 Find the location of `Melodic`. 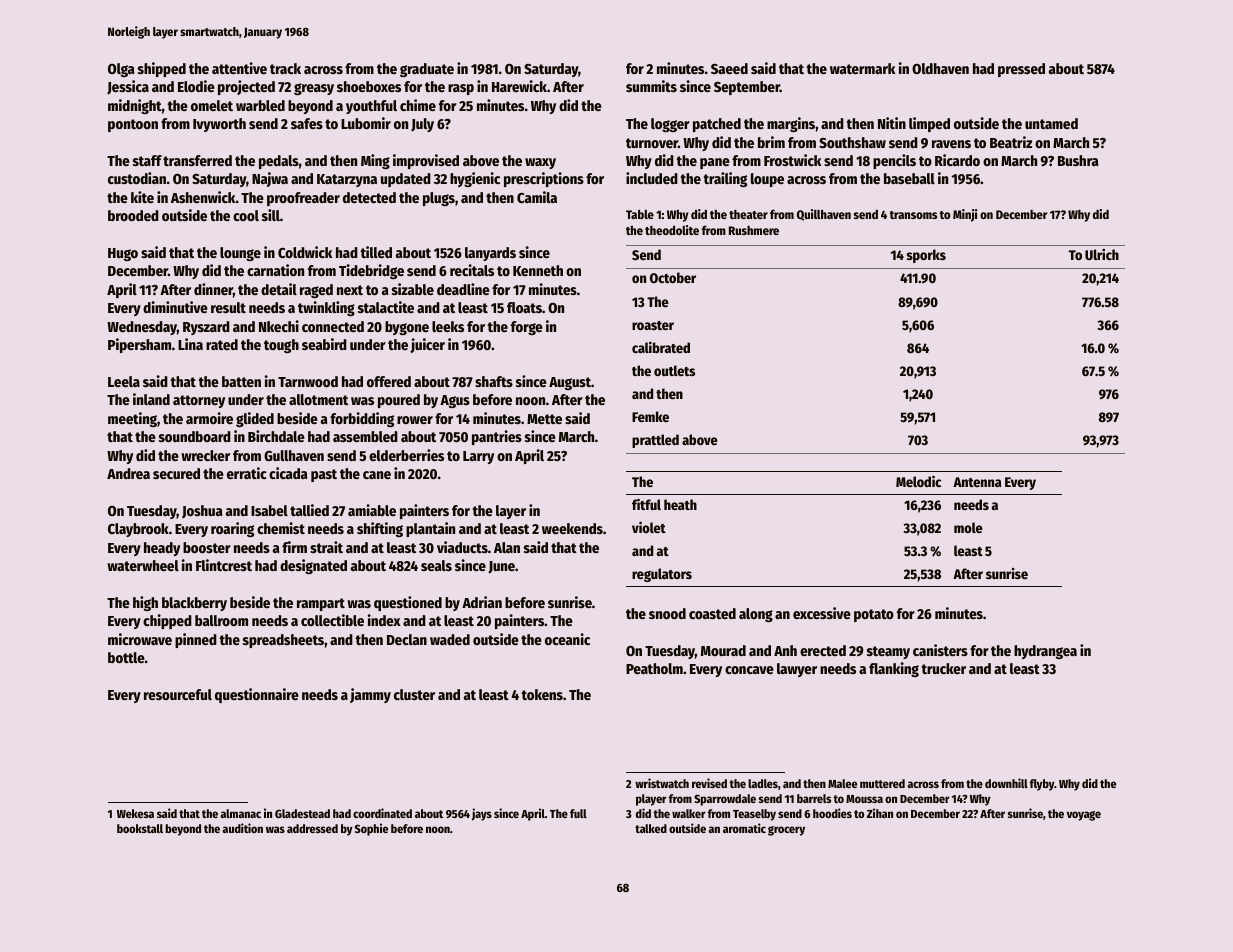

Melodic is located at coordinates (918, 481).
